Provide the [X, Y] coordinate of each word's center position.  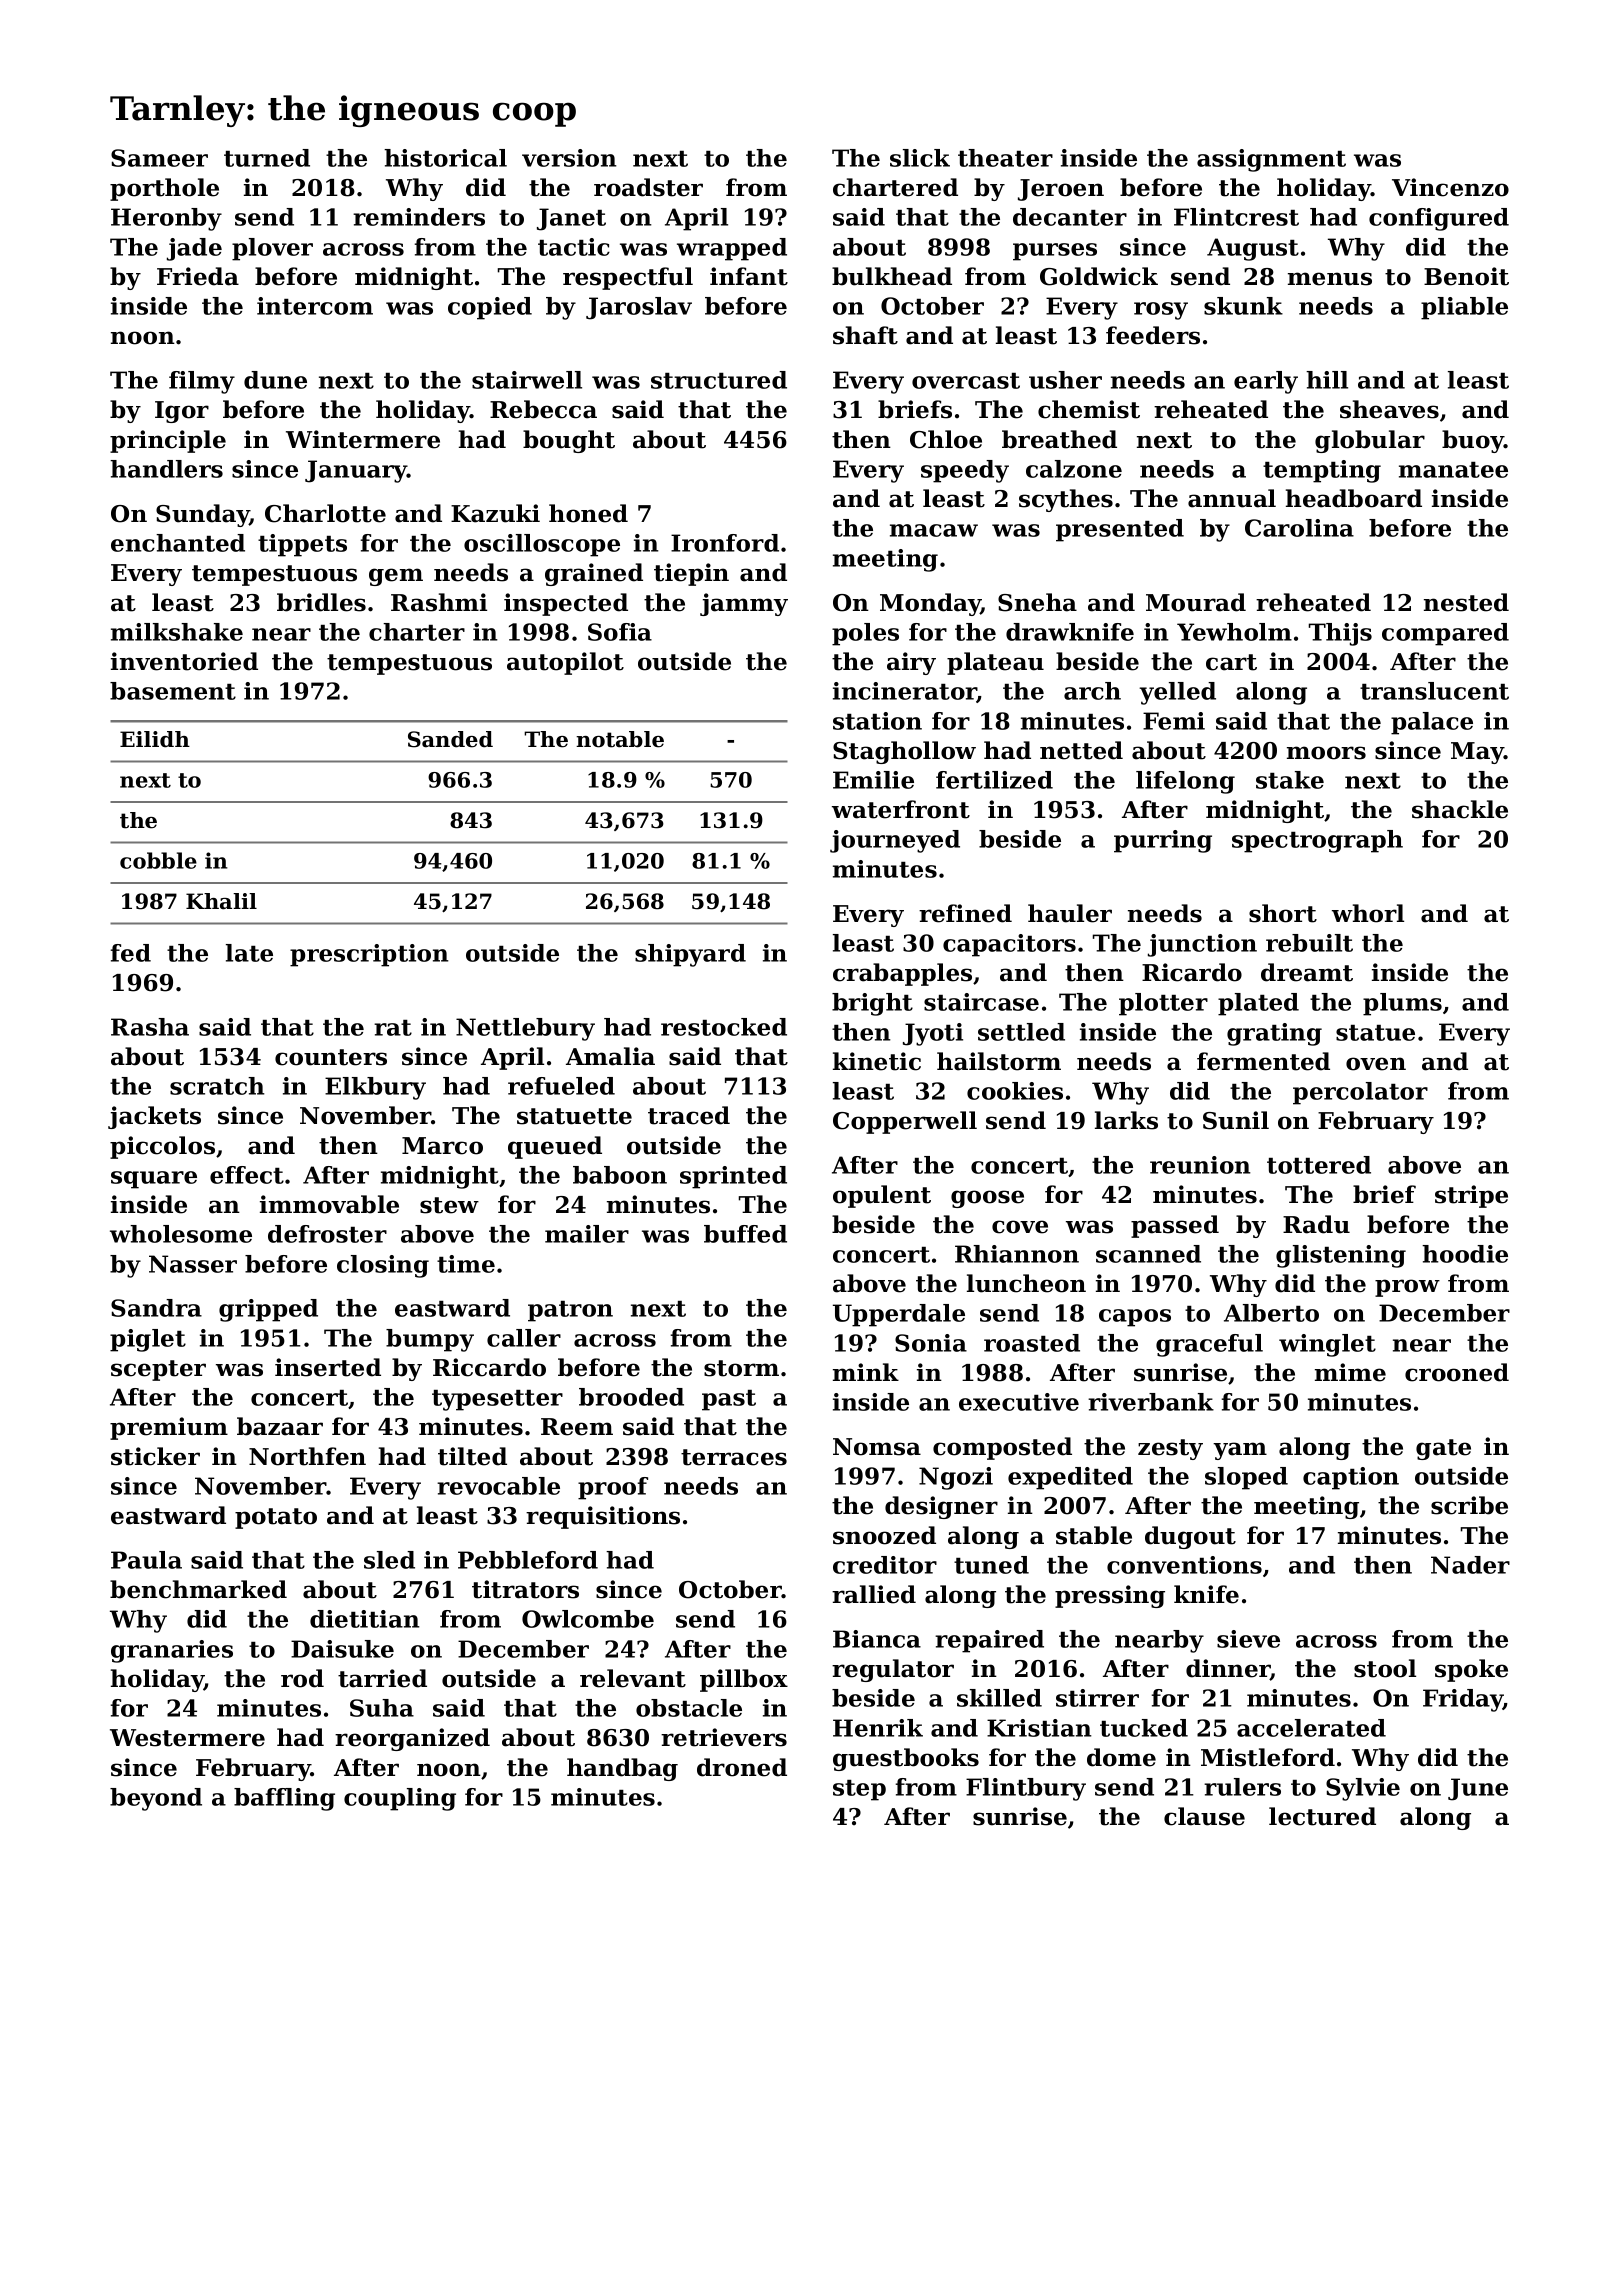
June [1478, 1789]
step [859, 1790]
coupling [400, 1799]
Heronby [166, 219]
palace [1432, 723]
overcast [966, 381]
